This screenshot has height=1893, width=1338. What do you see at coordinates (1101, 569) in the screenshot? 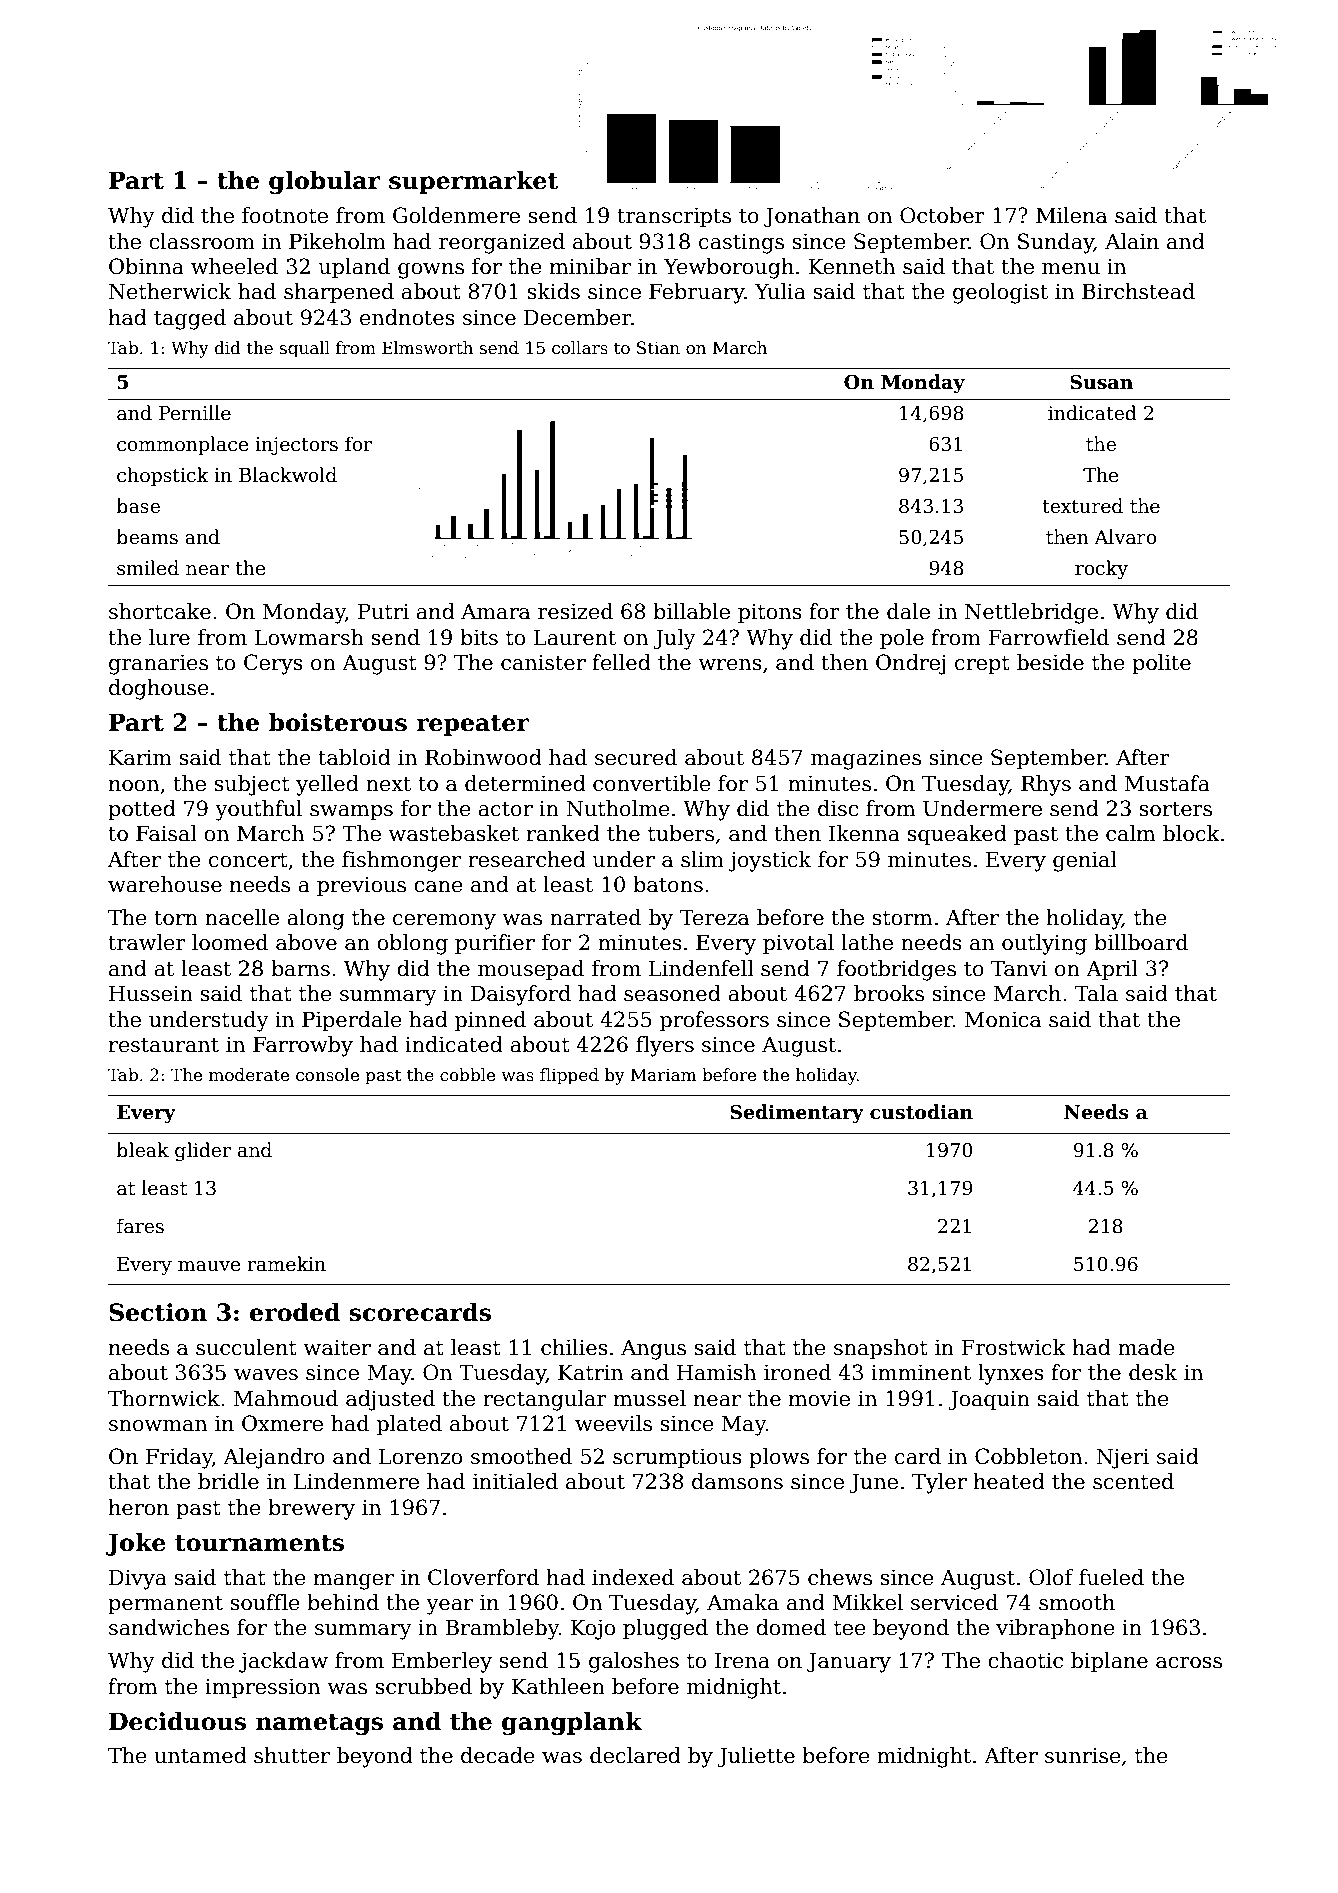
I see `rocky` at bounding box center [1101, 569].
